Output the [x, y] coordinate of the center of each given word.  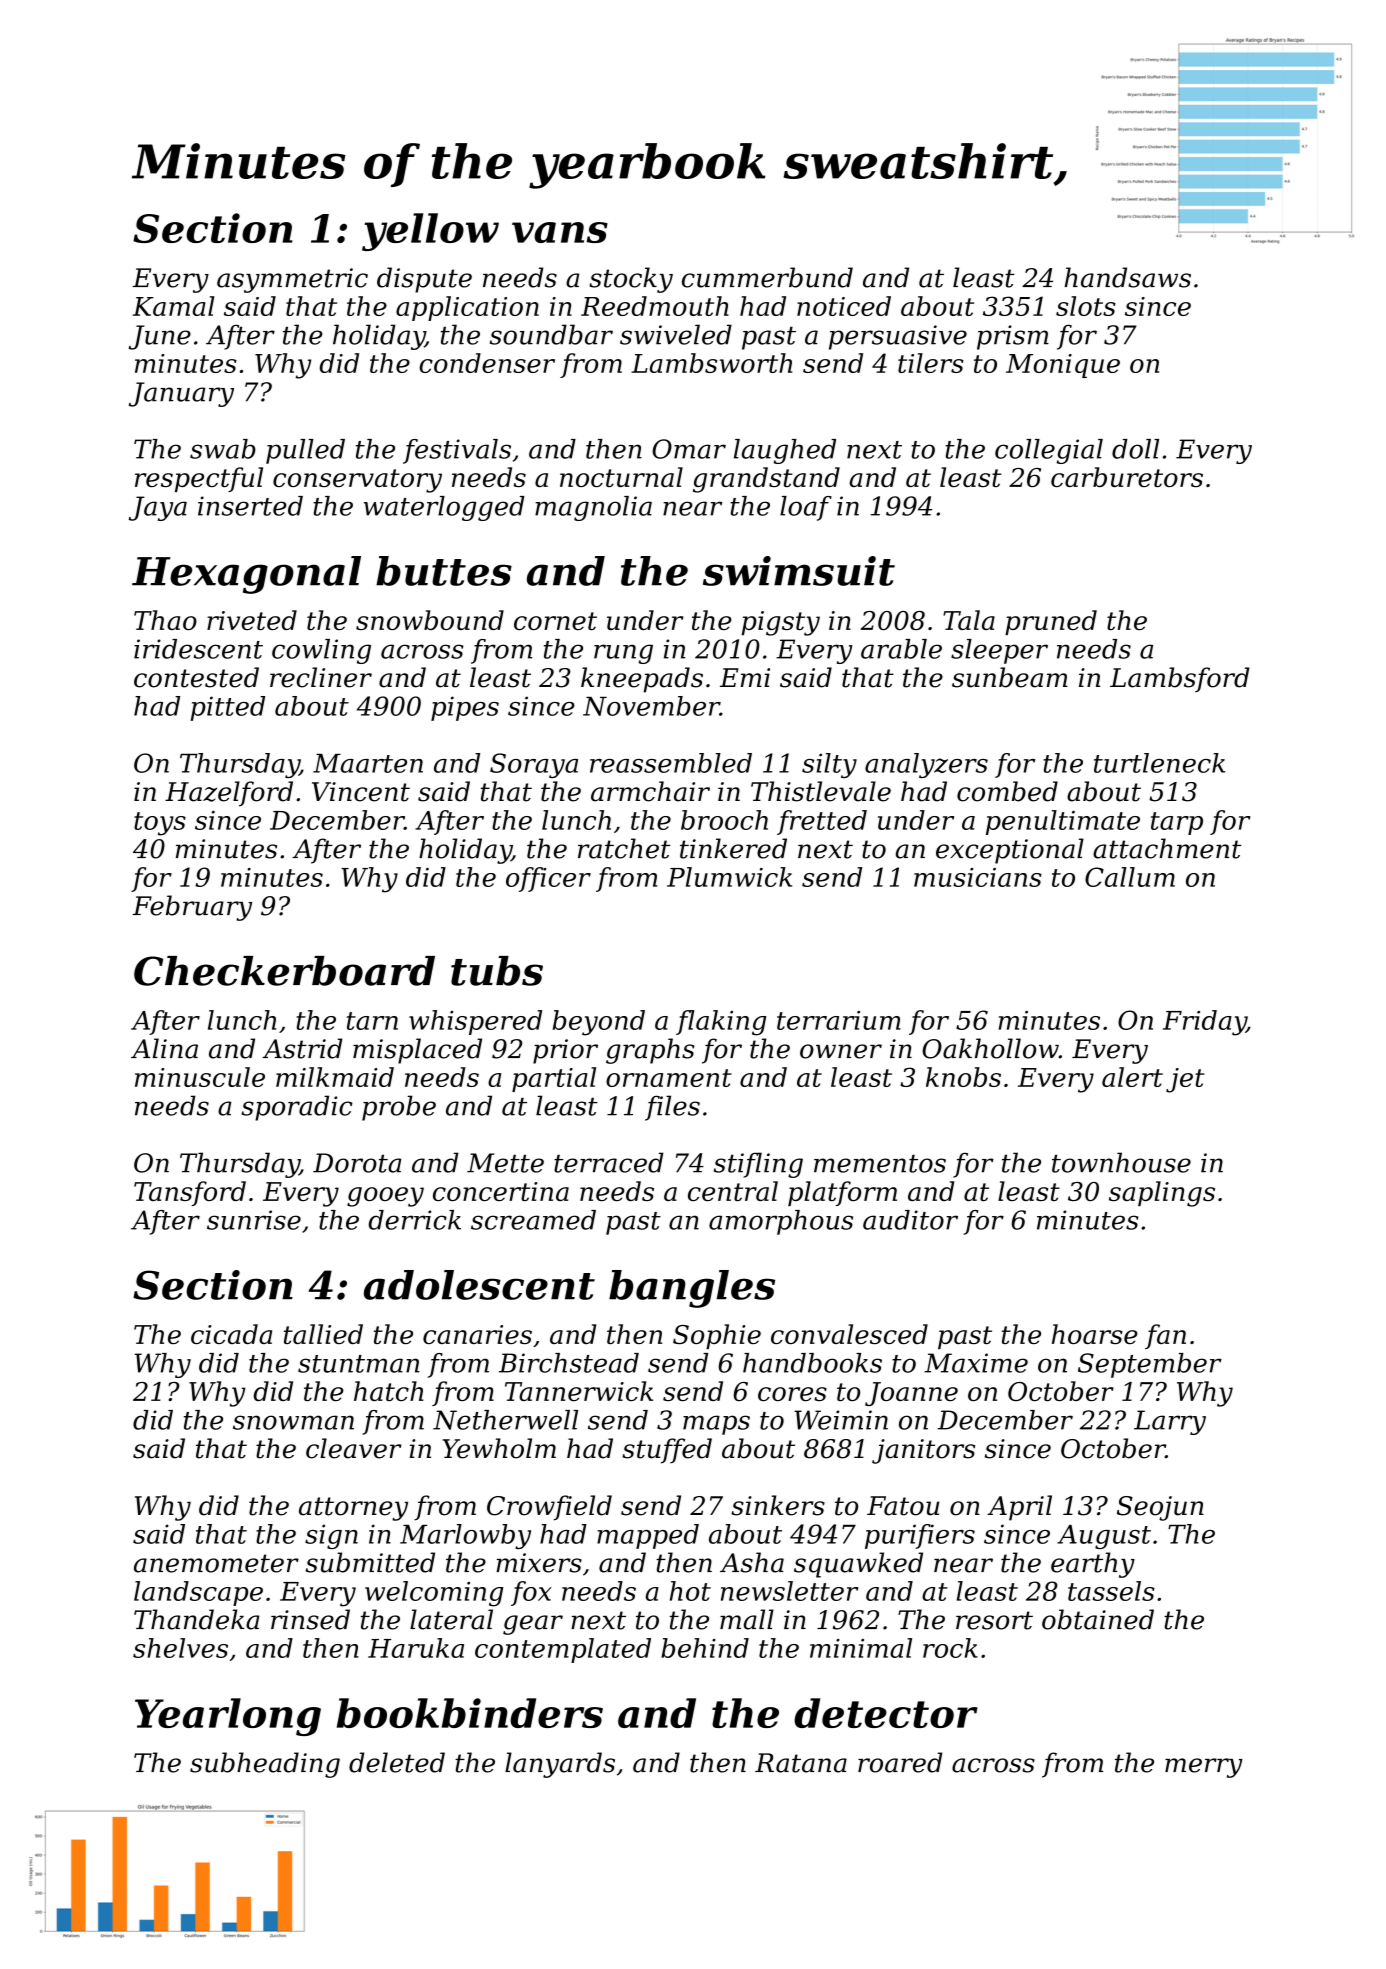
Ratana [801, 1763]
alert [1132, 1077]
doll [1135, 449]
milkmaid [335, 1077]
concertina [501, 1191]
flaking [721, 1023]
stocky [631, 280]
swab [223, 449]
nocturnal [621, 477]
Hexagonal [246, 575]
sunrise [254, 1220]
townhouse [1121, 1162]
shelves [180, 1648]
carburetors [1127, 477]
